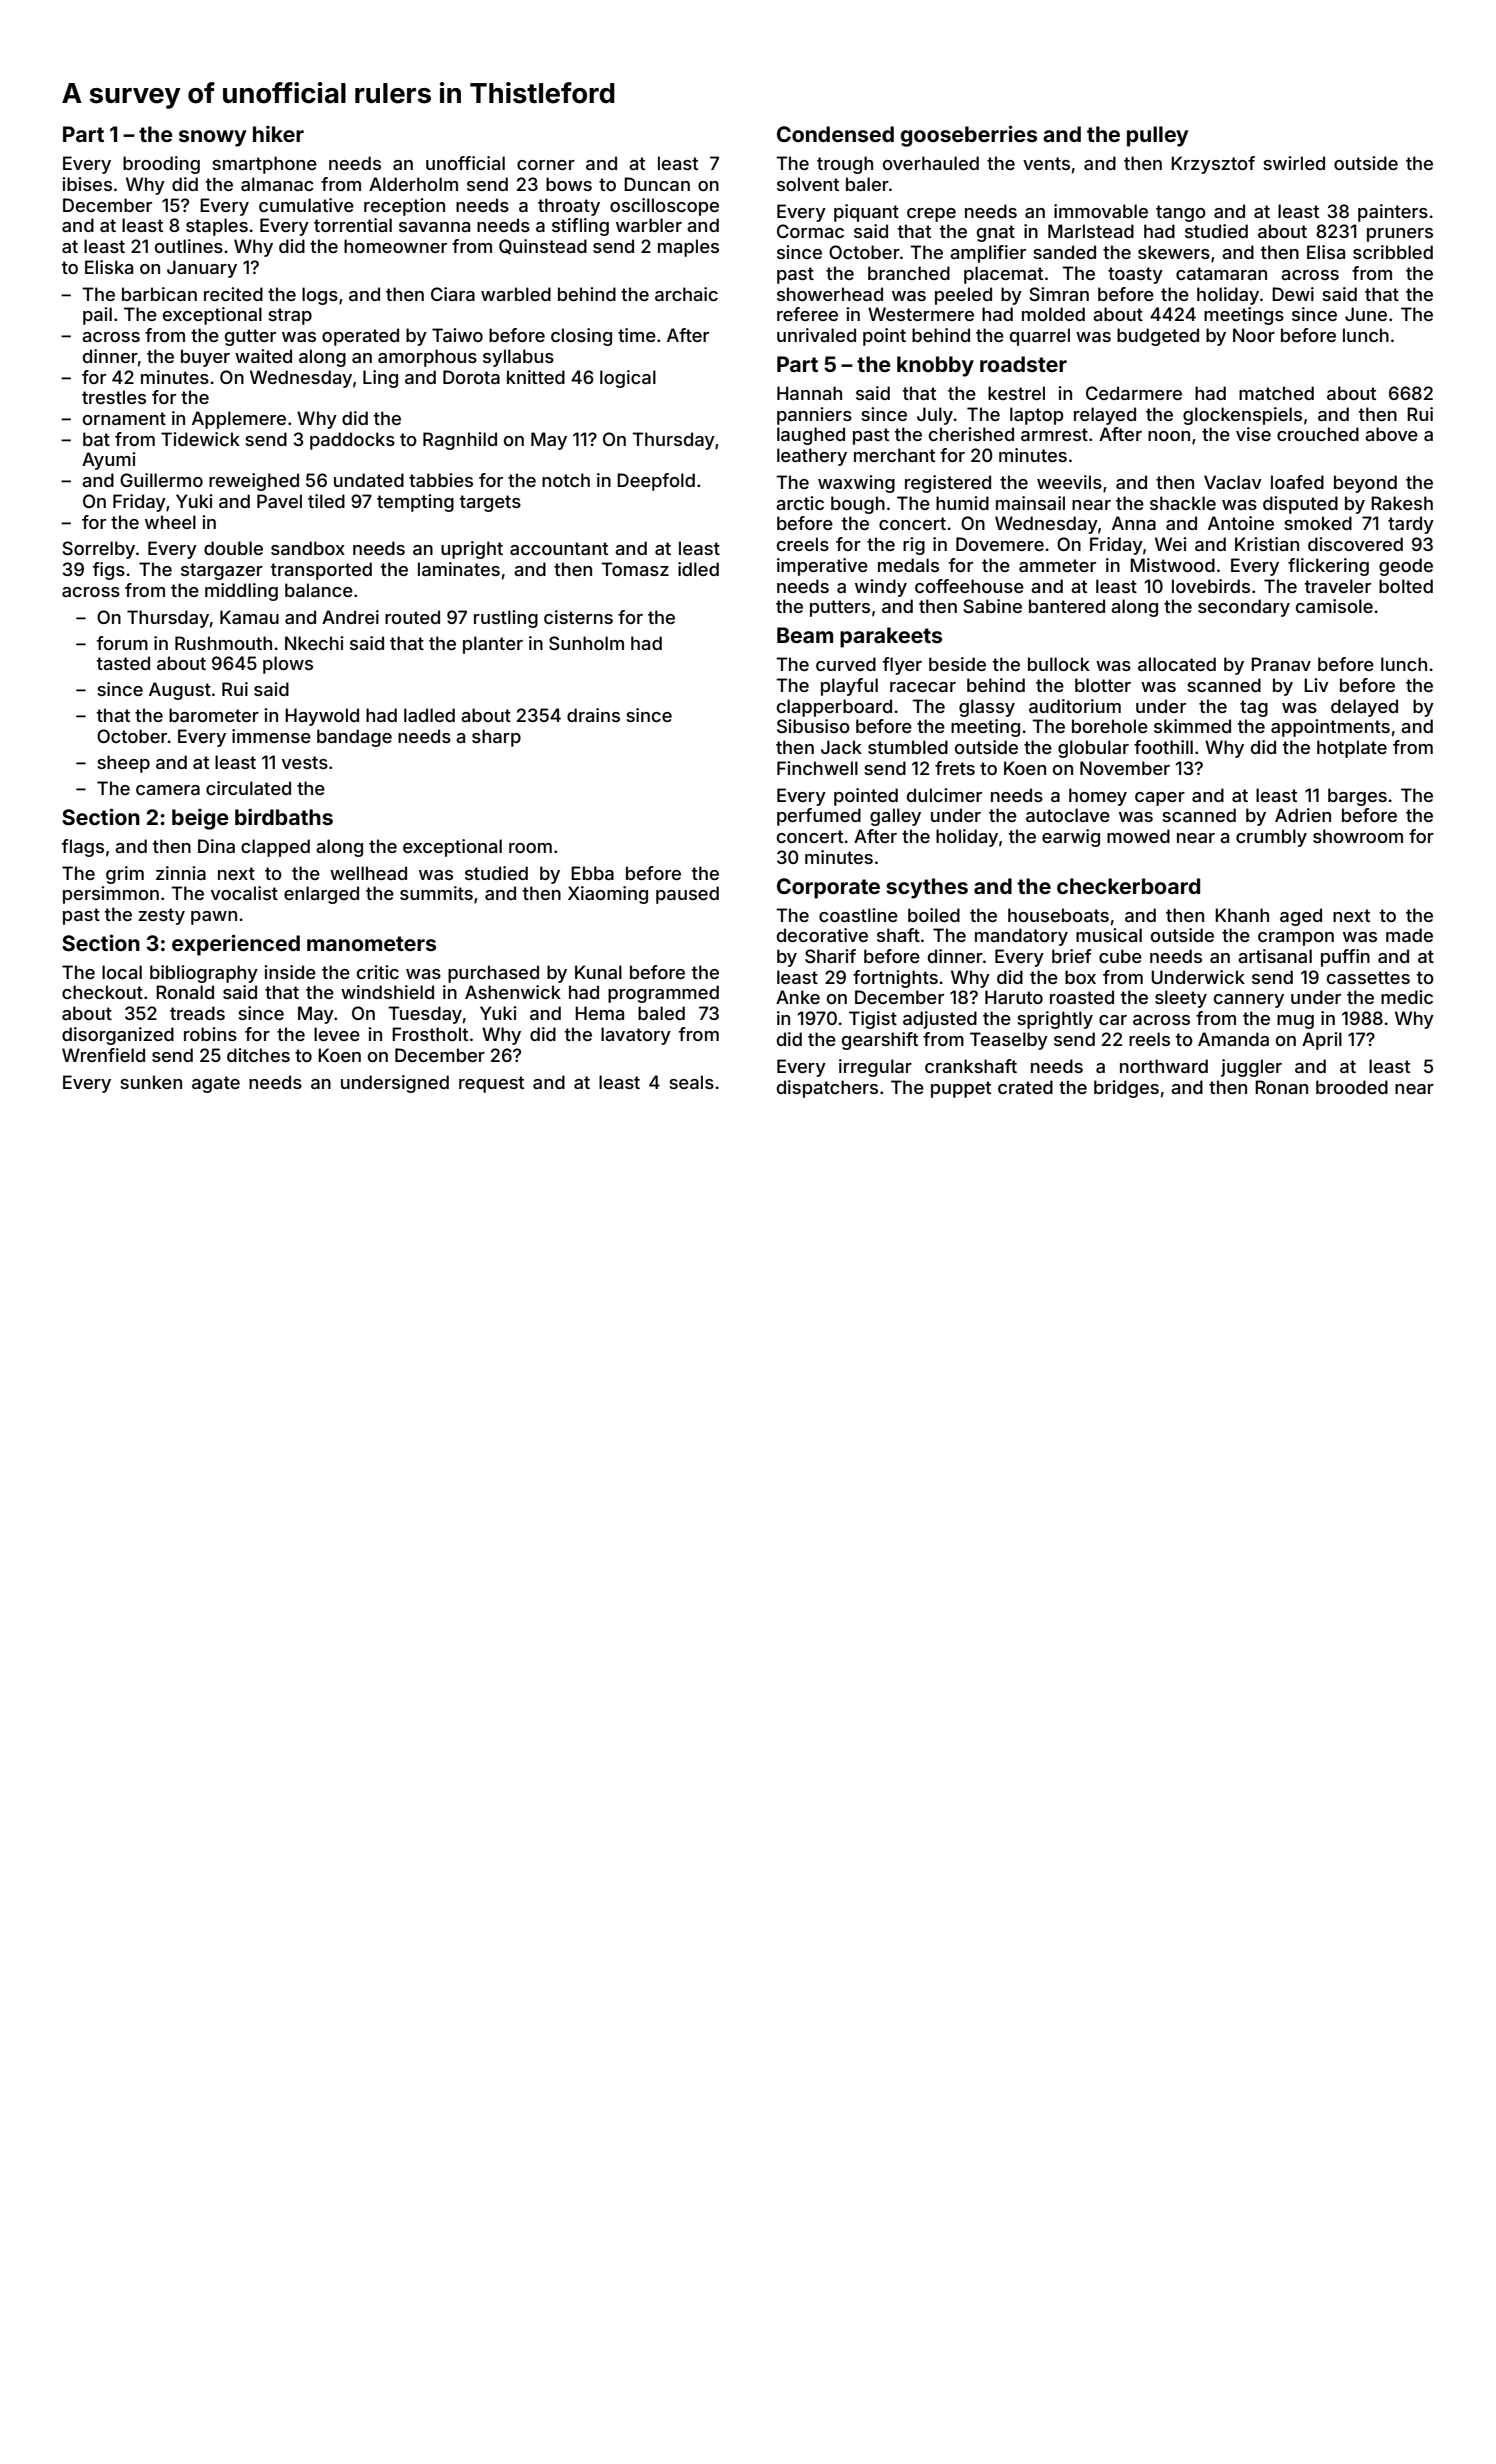 The image size is (1496, 2464). I want to click on homey, so click(1098, 797).
